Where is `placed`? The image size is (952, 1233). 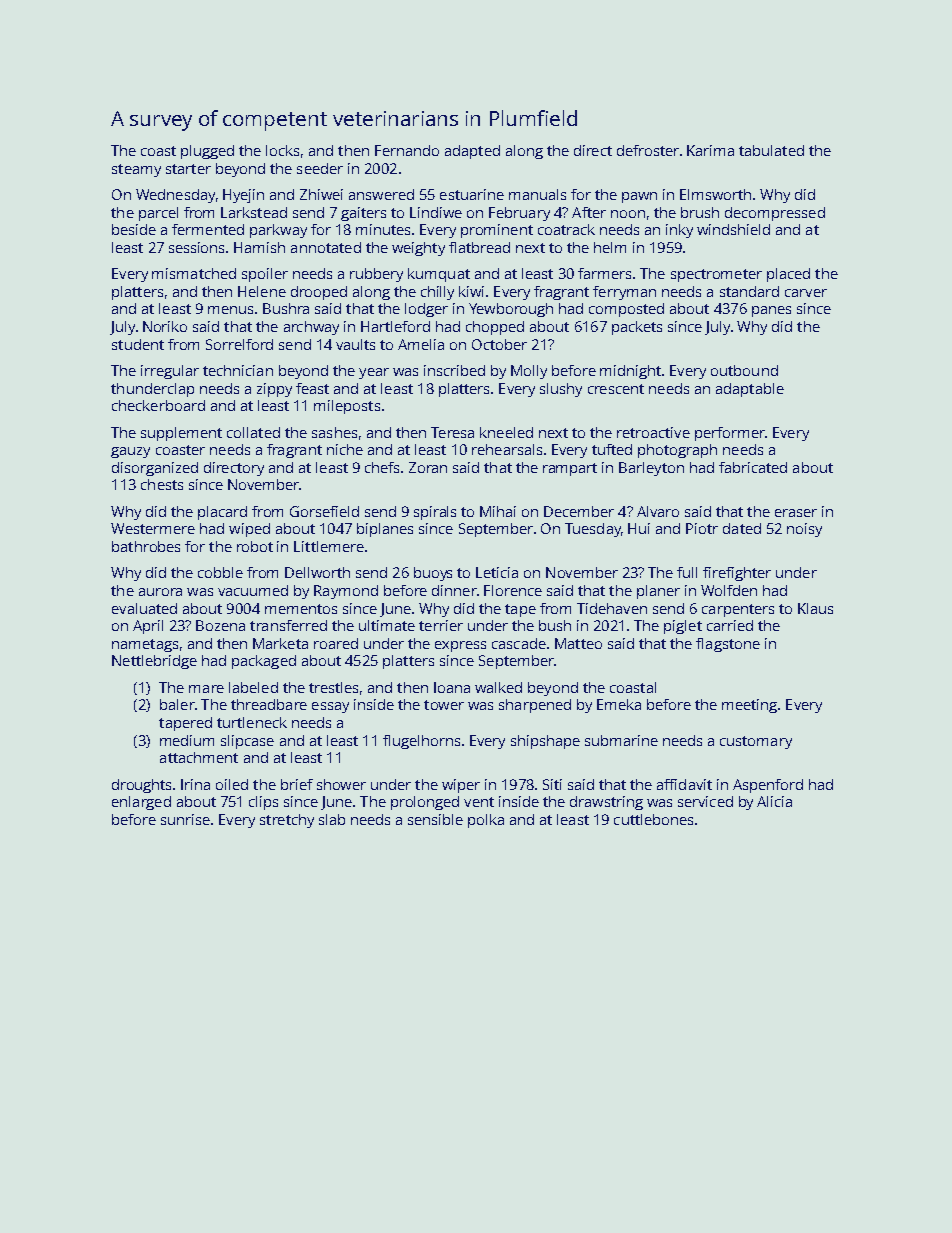 placed is located at coordinates (788, 275).
